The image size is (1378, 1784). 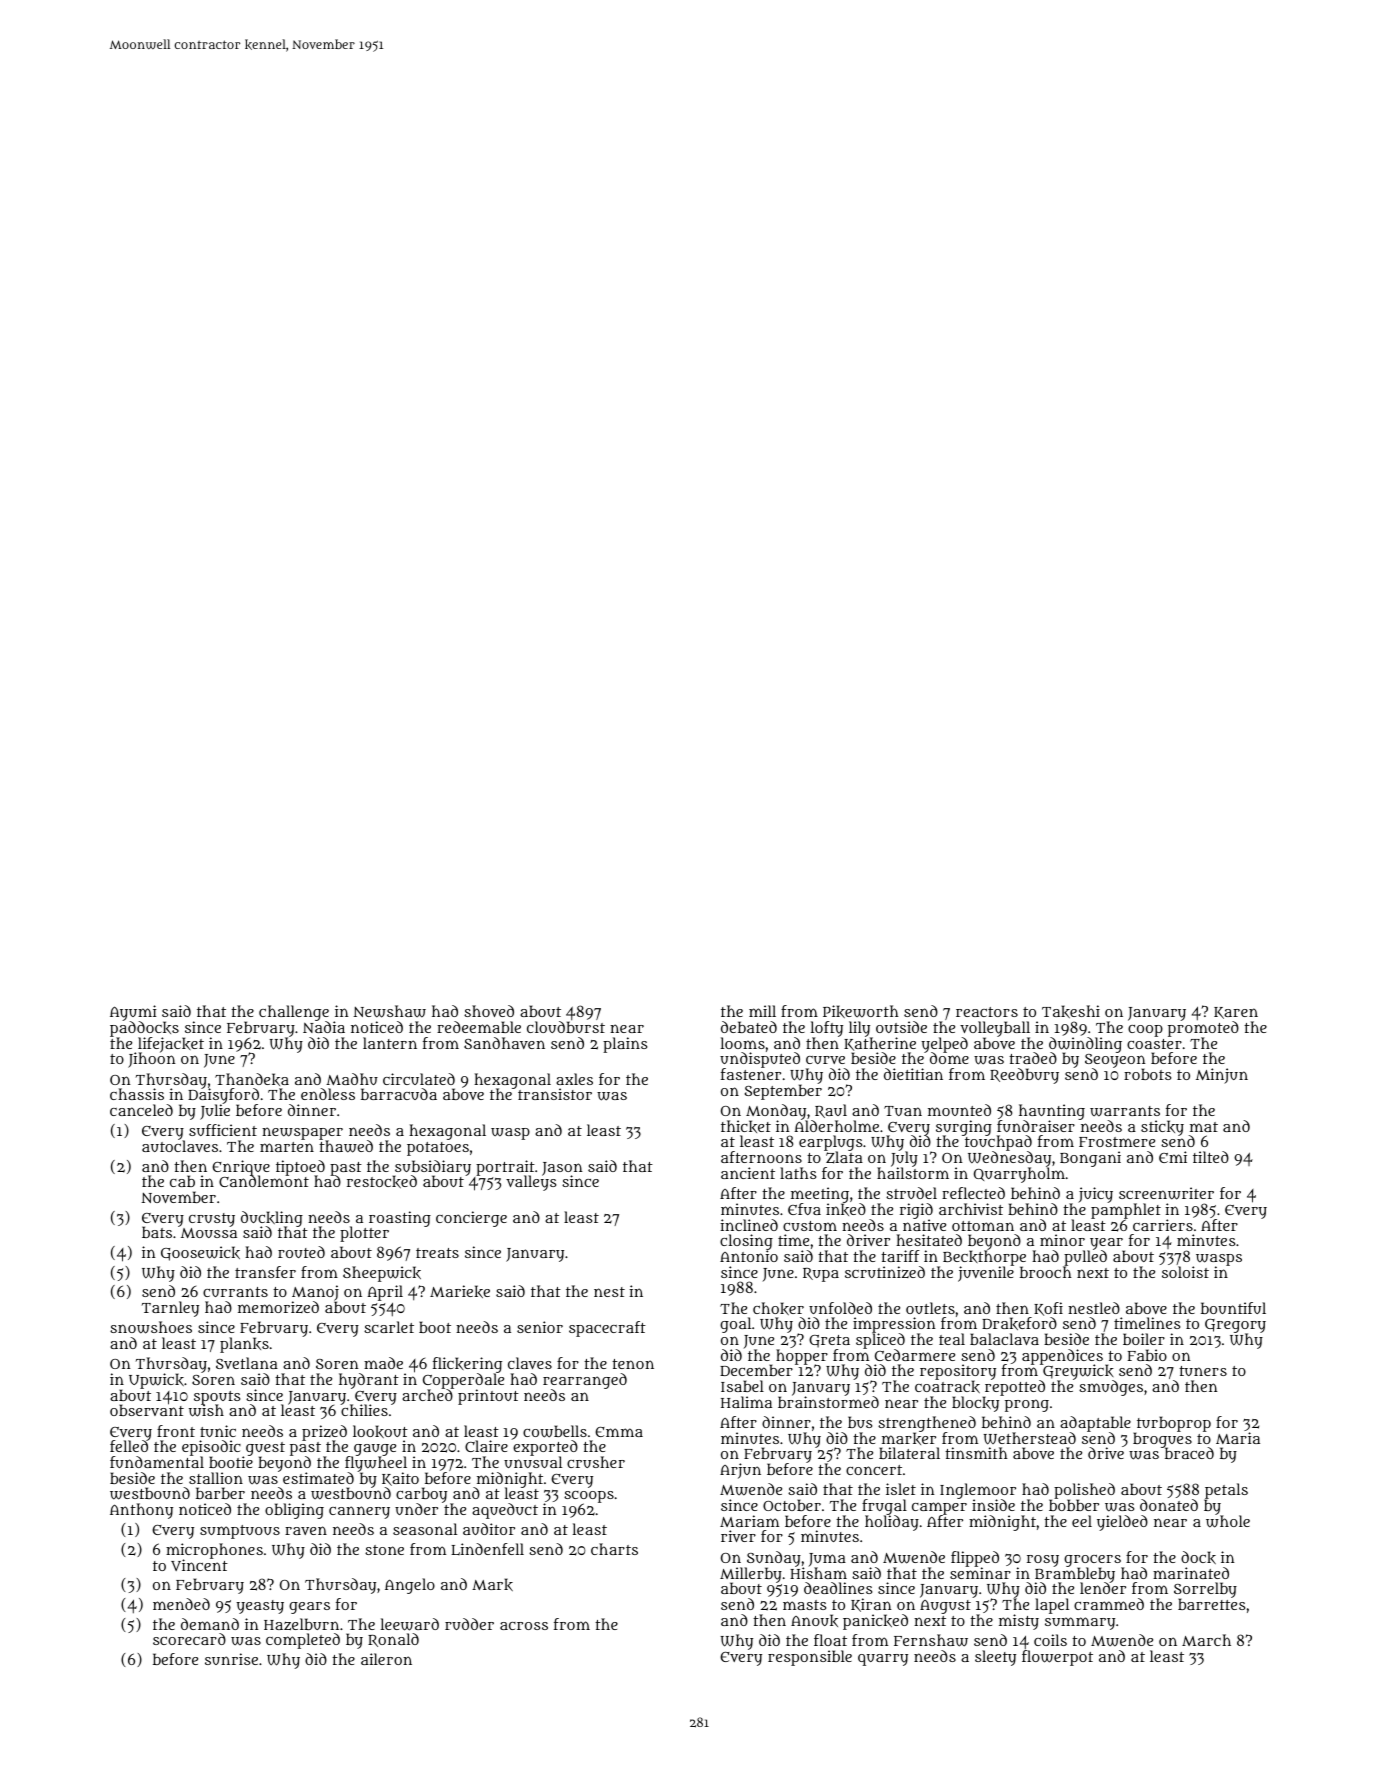 What do you see at coordinates (735, 1325) in the page?
I see `goal` at bounding box center [735, 1325].
